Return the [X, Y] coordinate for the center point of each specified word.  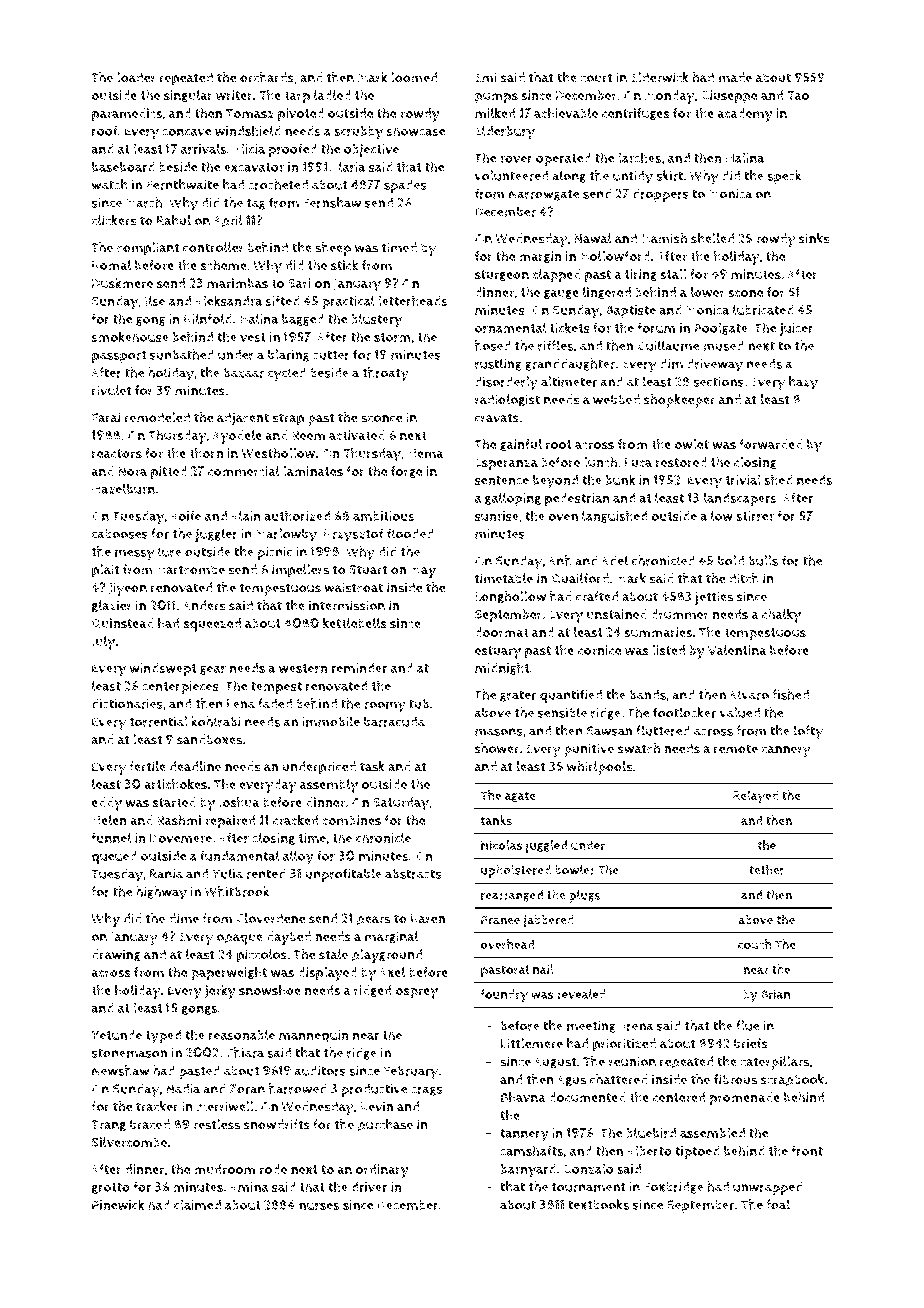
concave [186, 132]
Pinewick [118, 1204]
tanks [496, 820]
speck [784, 177]
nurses [319, 1206]
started [174, 802]
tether [766, 869]
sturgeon [502, 276]
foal [778, 1204]
